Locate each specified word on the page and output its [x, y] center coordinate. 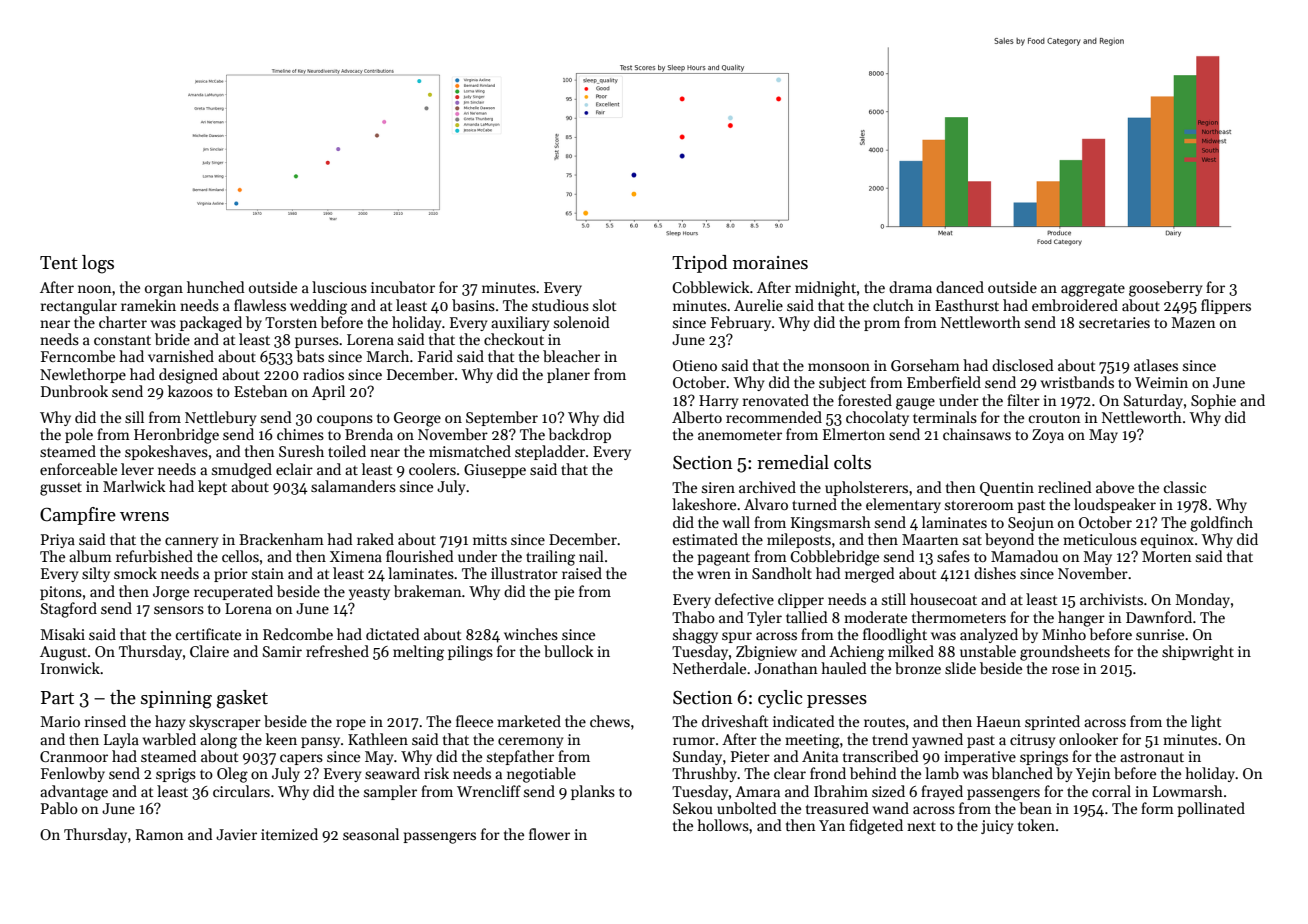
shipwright [1198, 653]
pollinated [1211, 809]
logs [98, 264]
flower [549, 834]
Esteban [261, 391]
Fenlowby [73, 774]
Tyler [764, 618]
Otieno [695, 365]
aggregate [1093, 290]
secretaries [1114, 322]
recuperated [233, 592]
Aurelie [758, 305]
